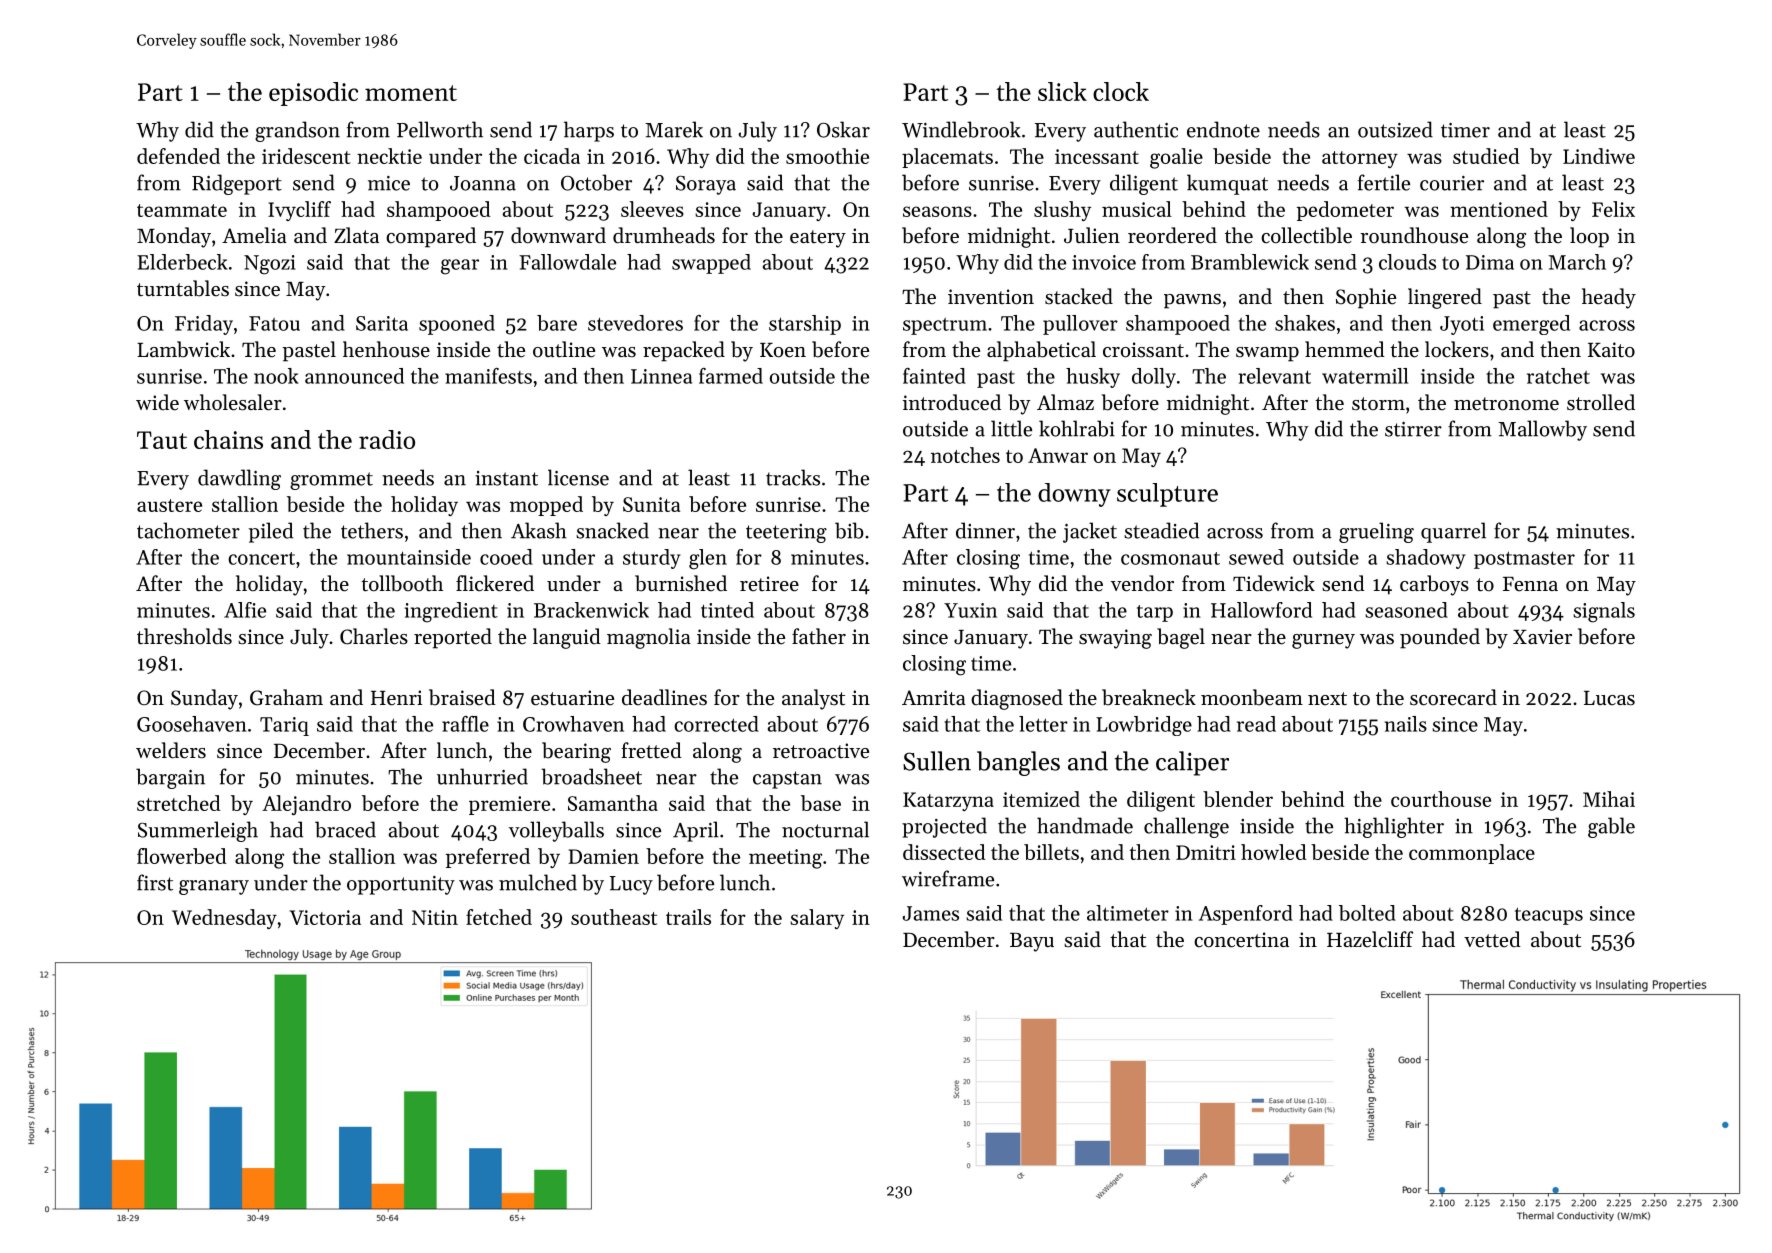 Image resolution: width=1772 pixels, height=1253 pixels. Describe the element at coordinates (818, 239) in the screenshot. I see `eatery` at that location.
